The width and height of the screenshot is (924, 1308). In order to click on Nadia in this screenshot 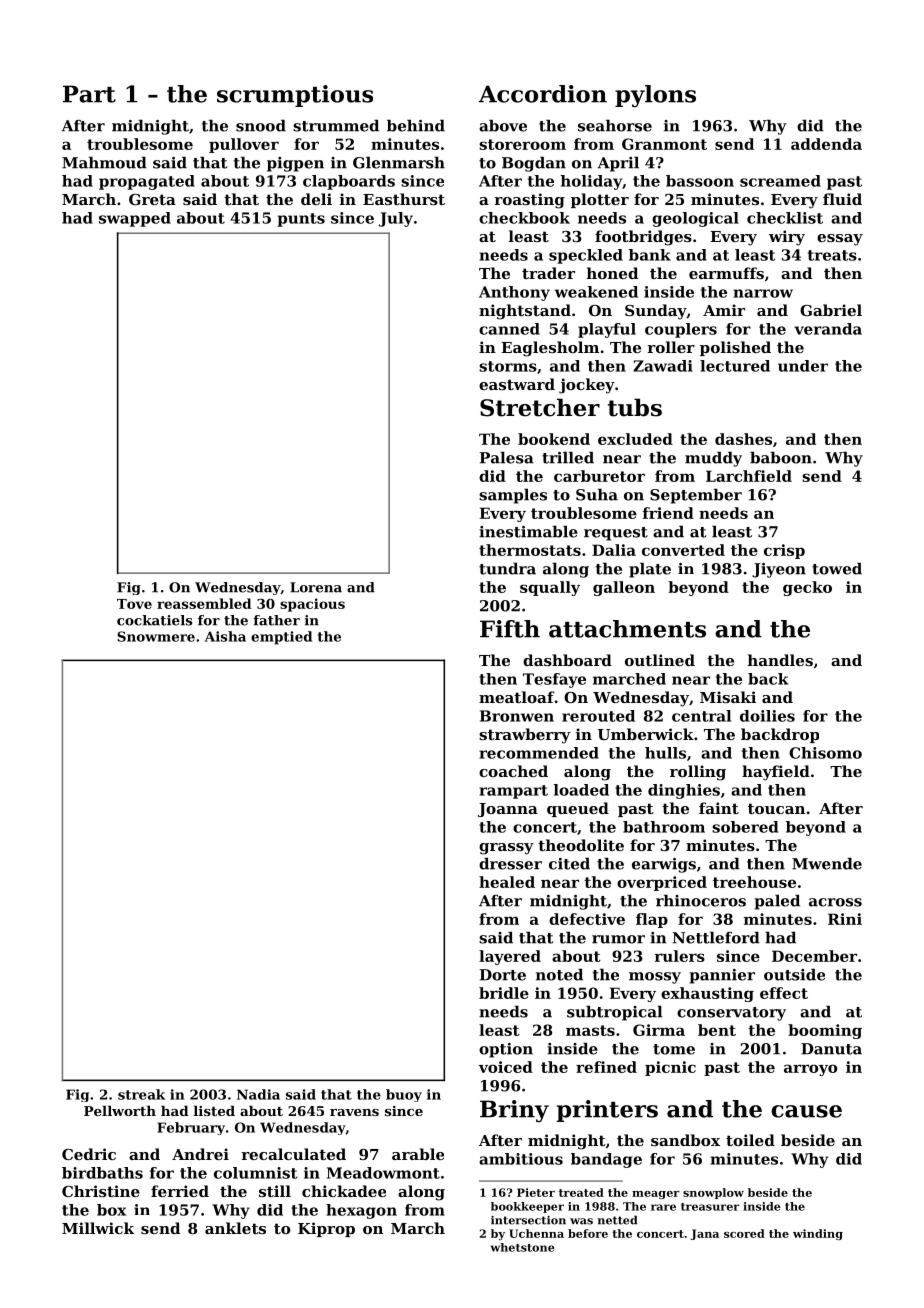, I will do `click(258, 1094)`.
